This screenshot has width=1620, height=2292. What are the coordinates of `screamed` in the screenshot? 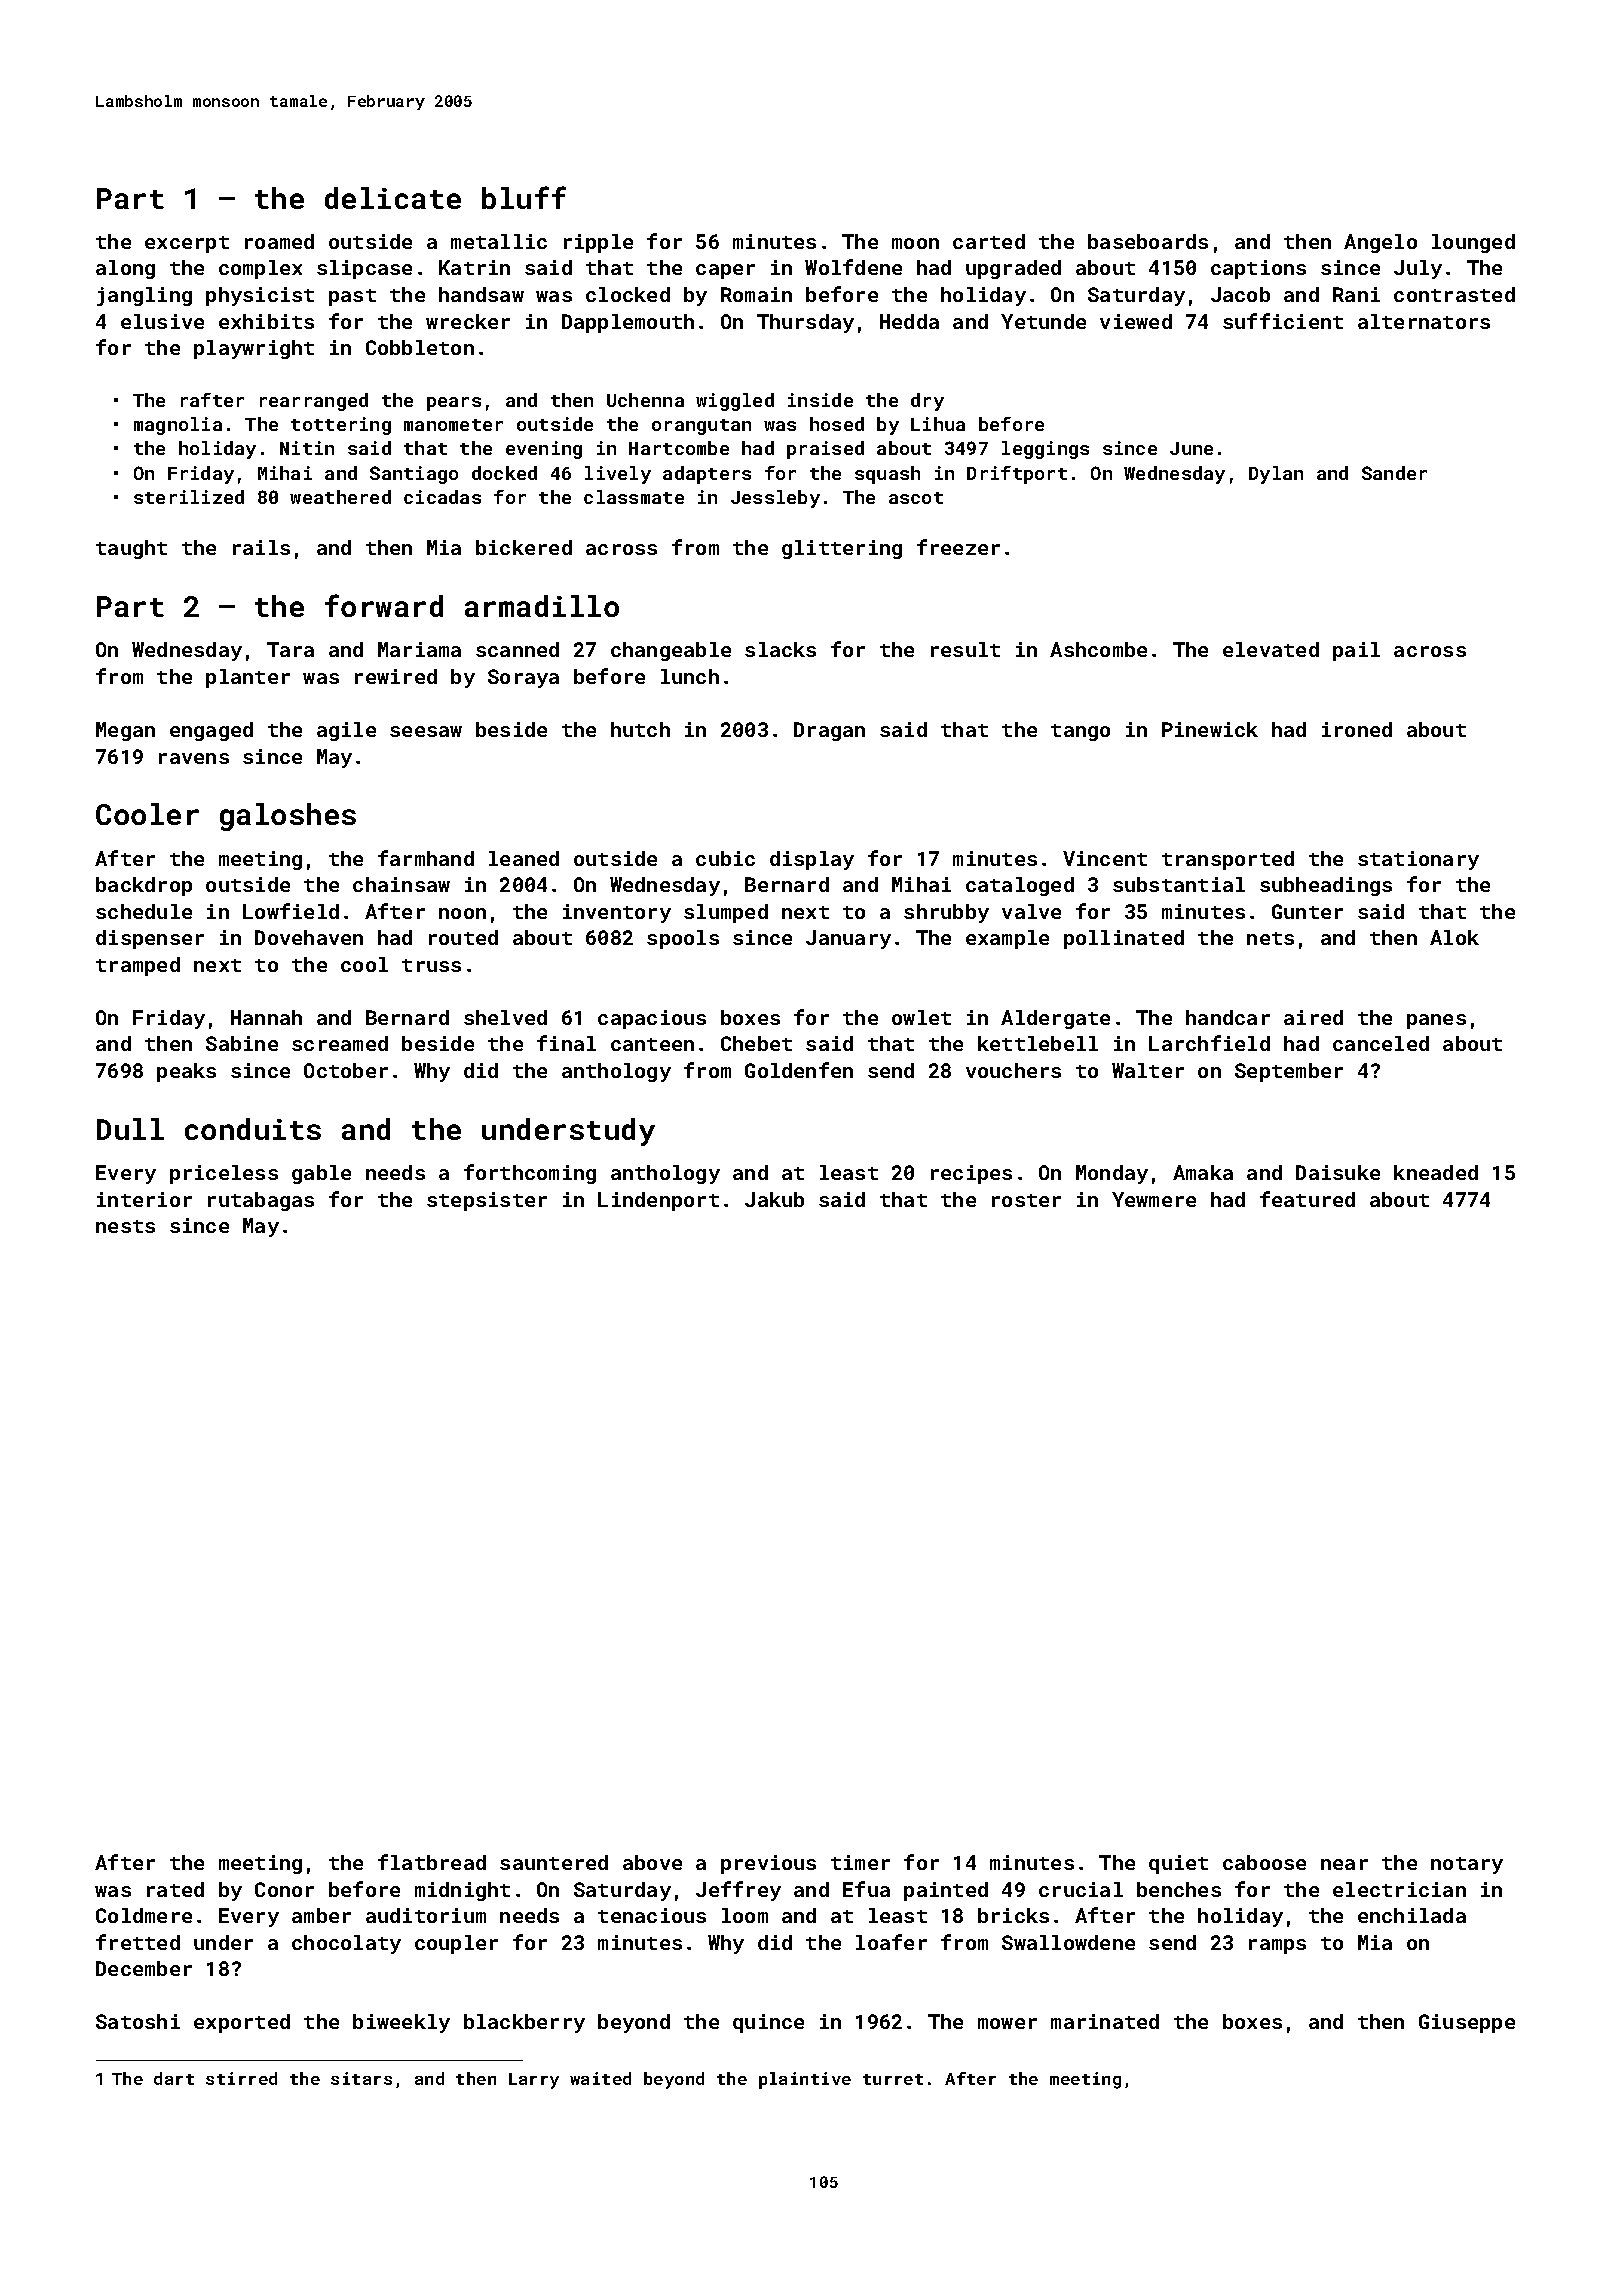 It's located at (340, 1043).
